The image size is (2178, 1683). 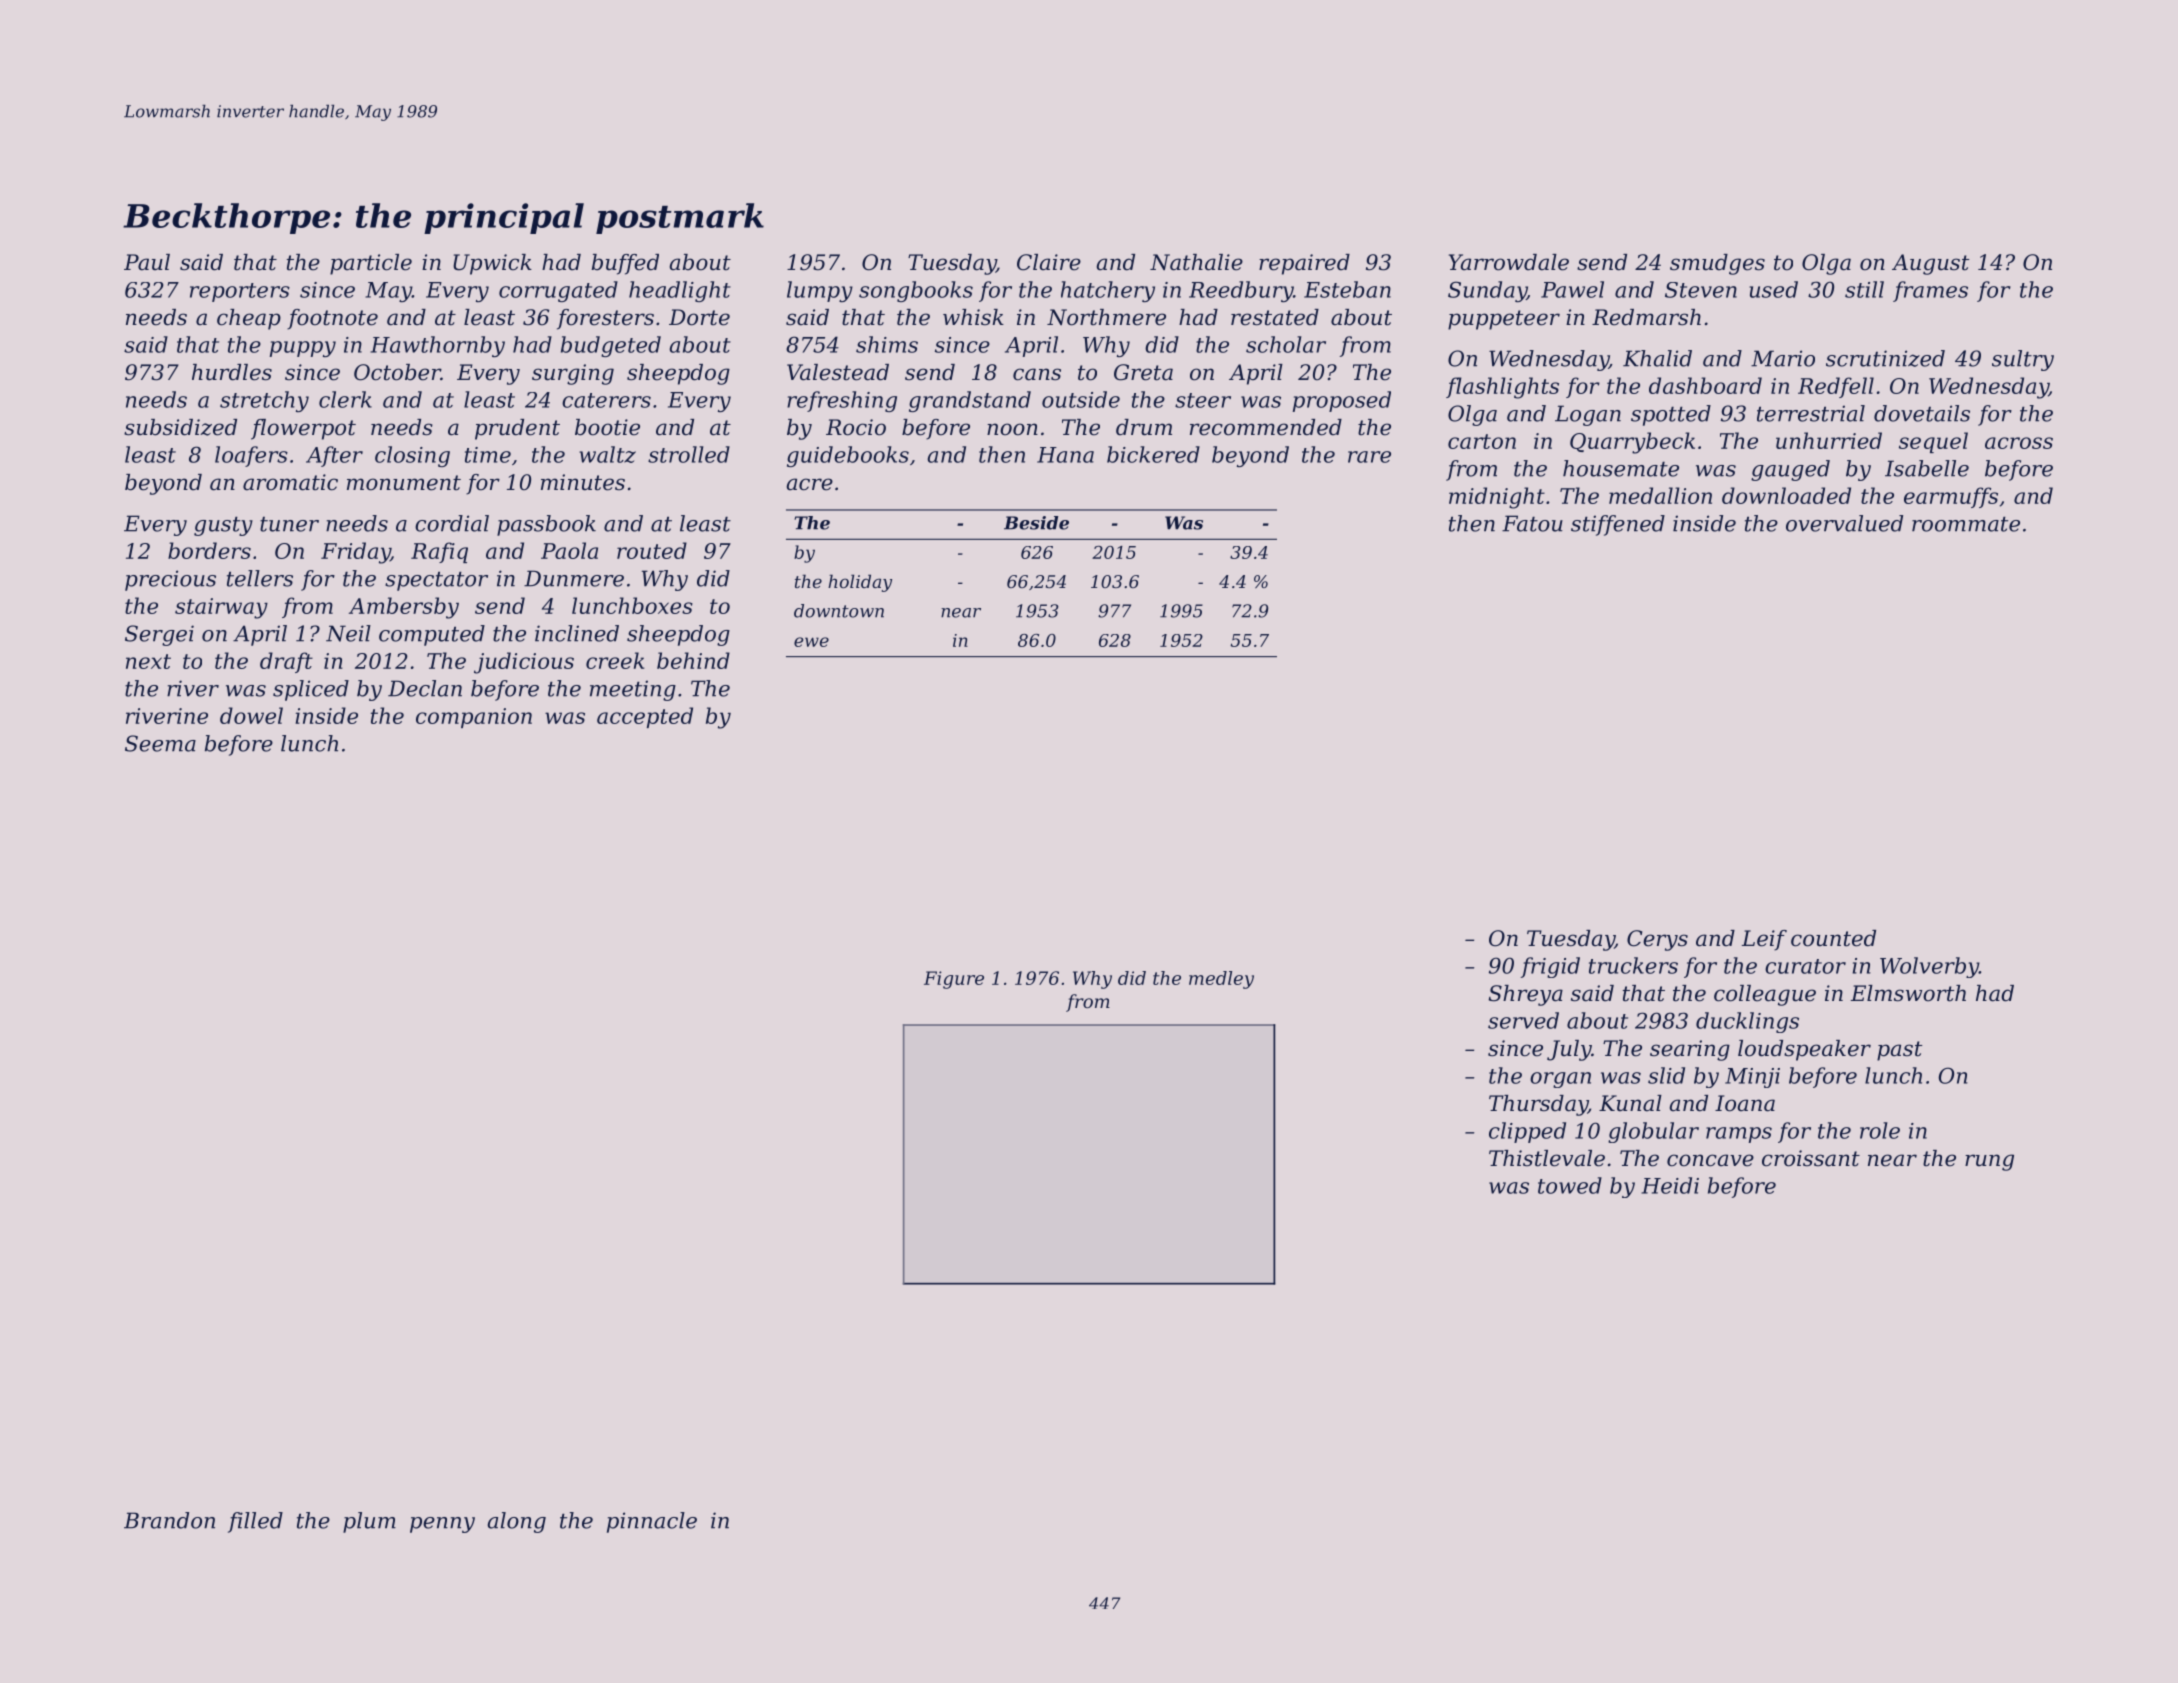 I want to click on Figure, so click(x=954, y=980).
